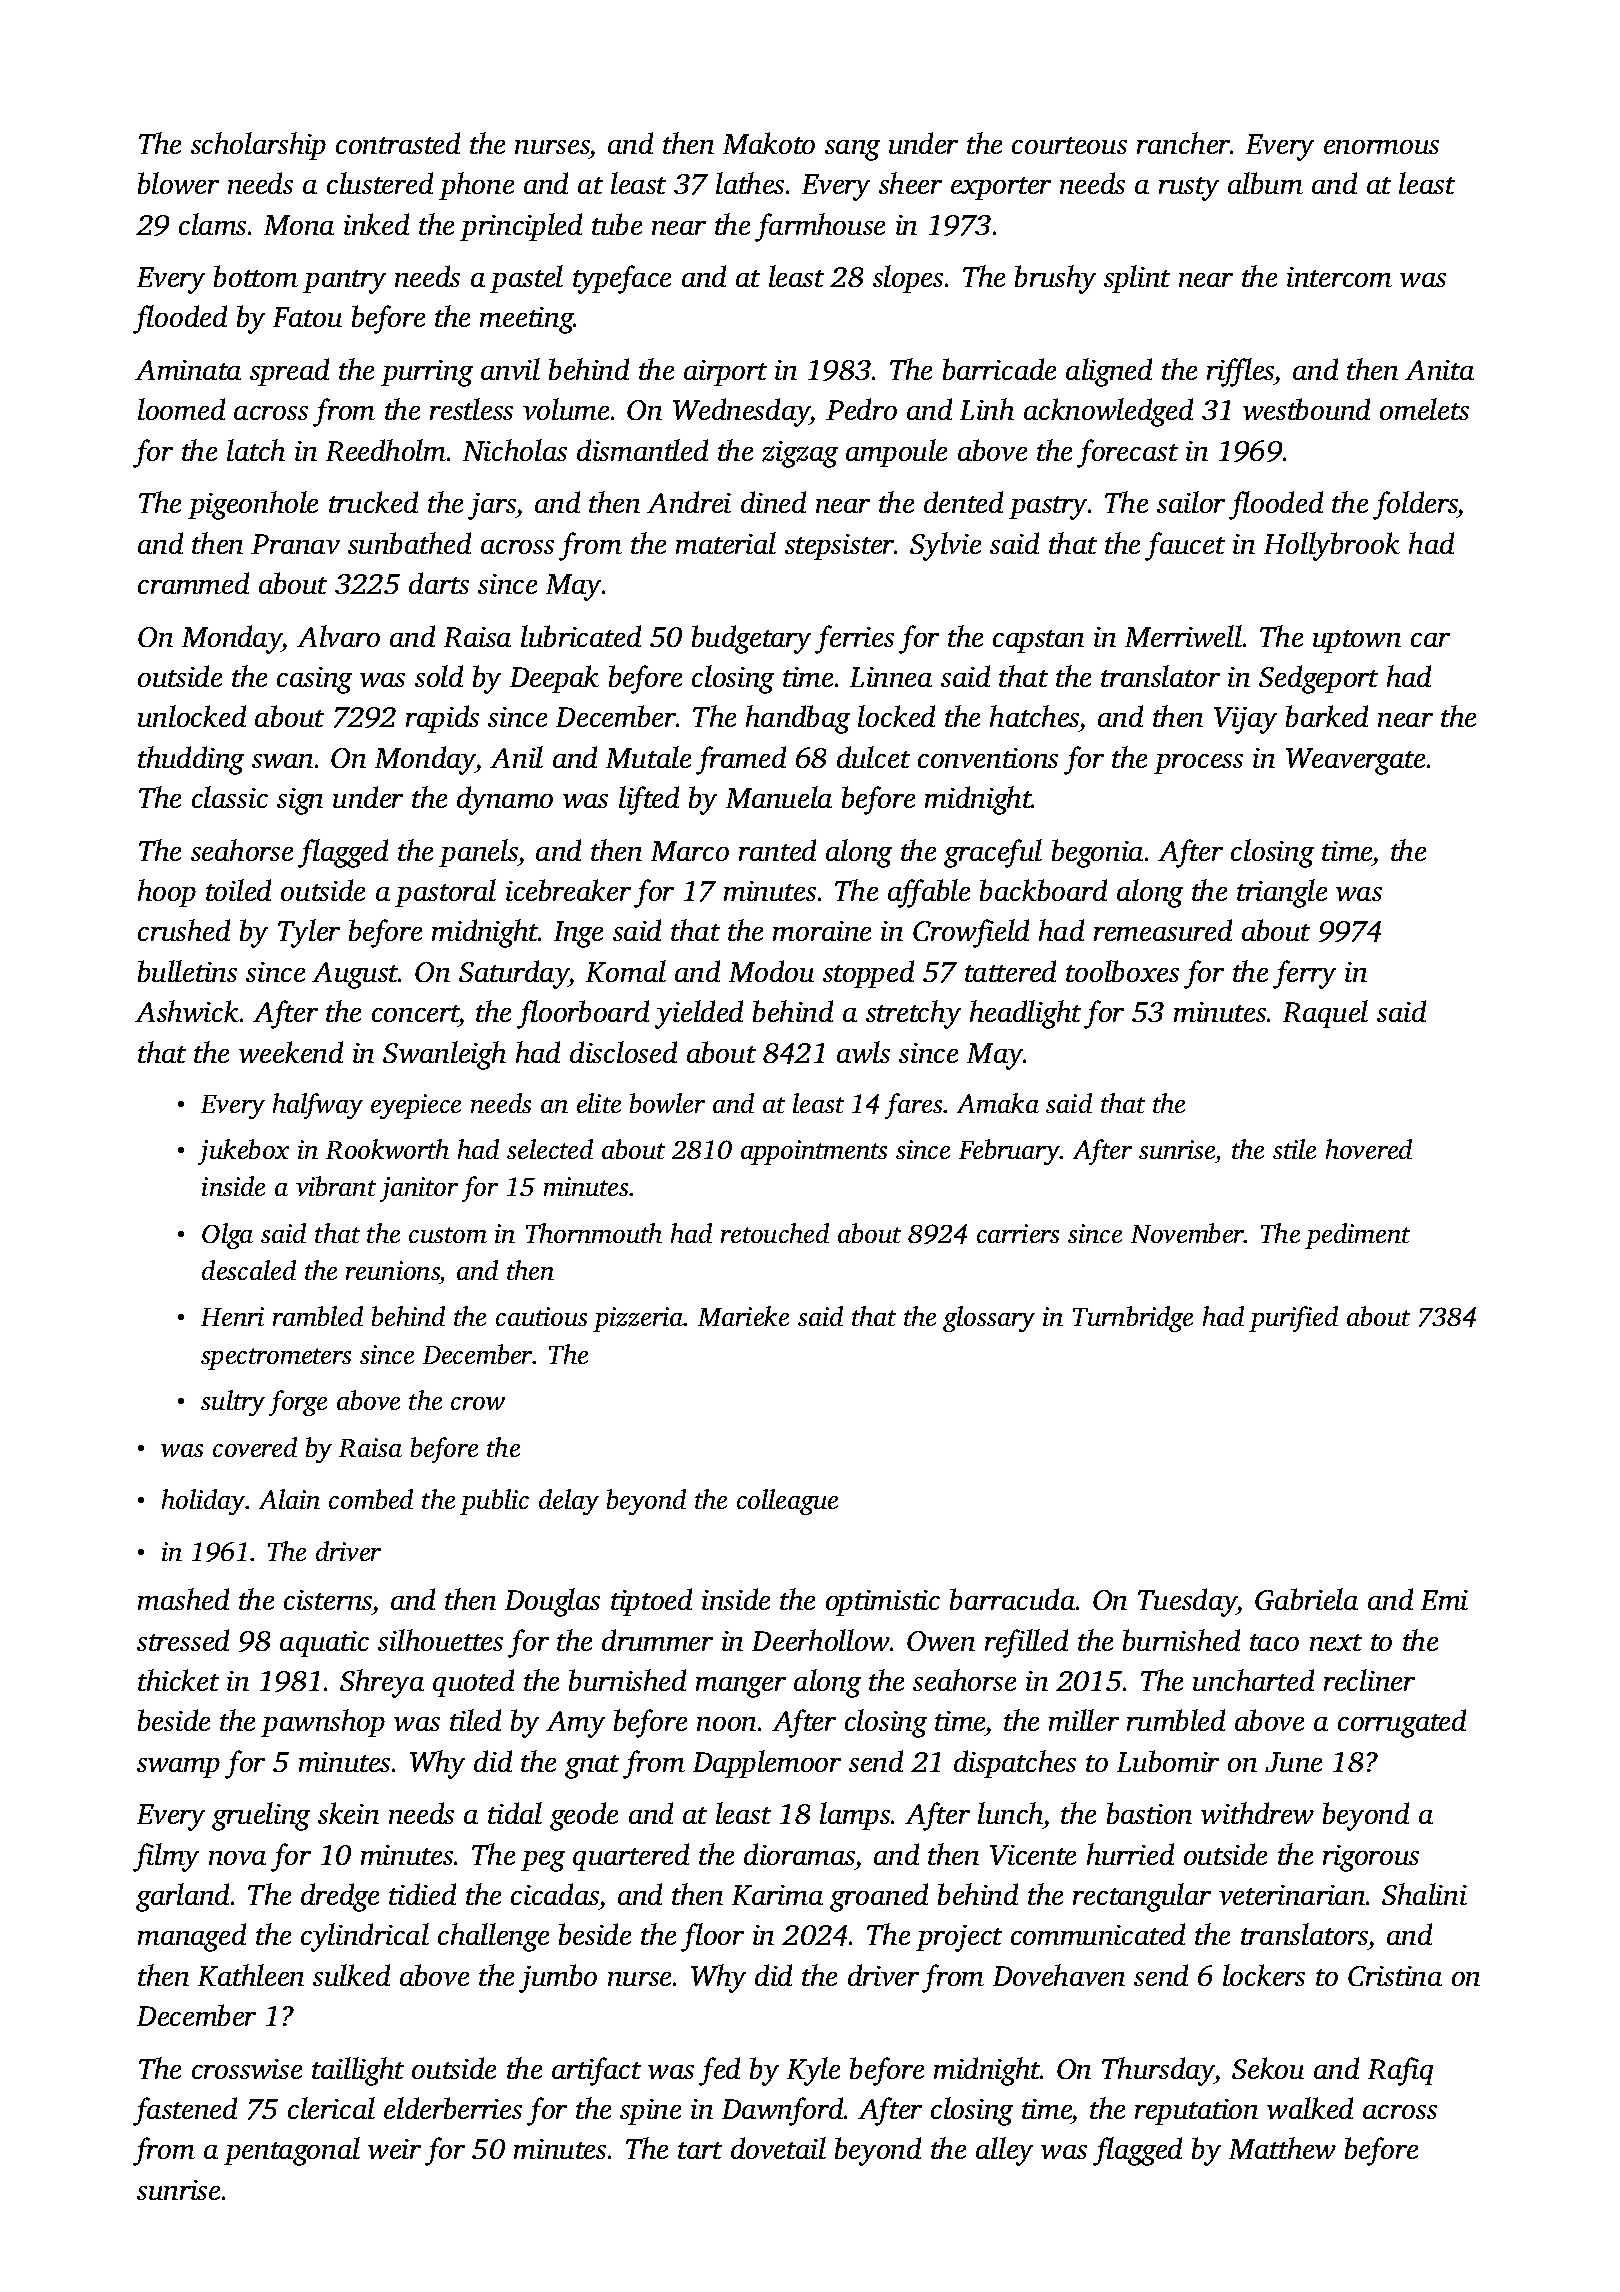 This screenshot has width=1620, height=2292. Describe the element at coordinates (1184, 143) in the screenshot. I see `rancher` at that location.
